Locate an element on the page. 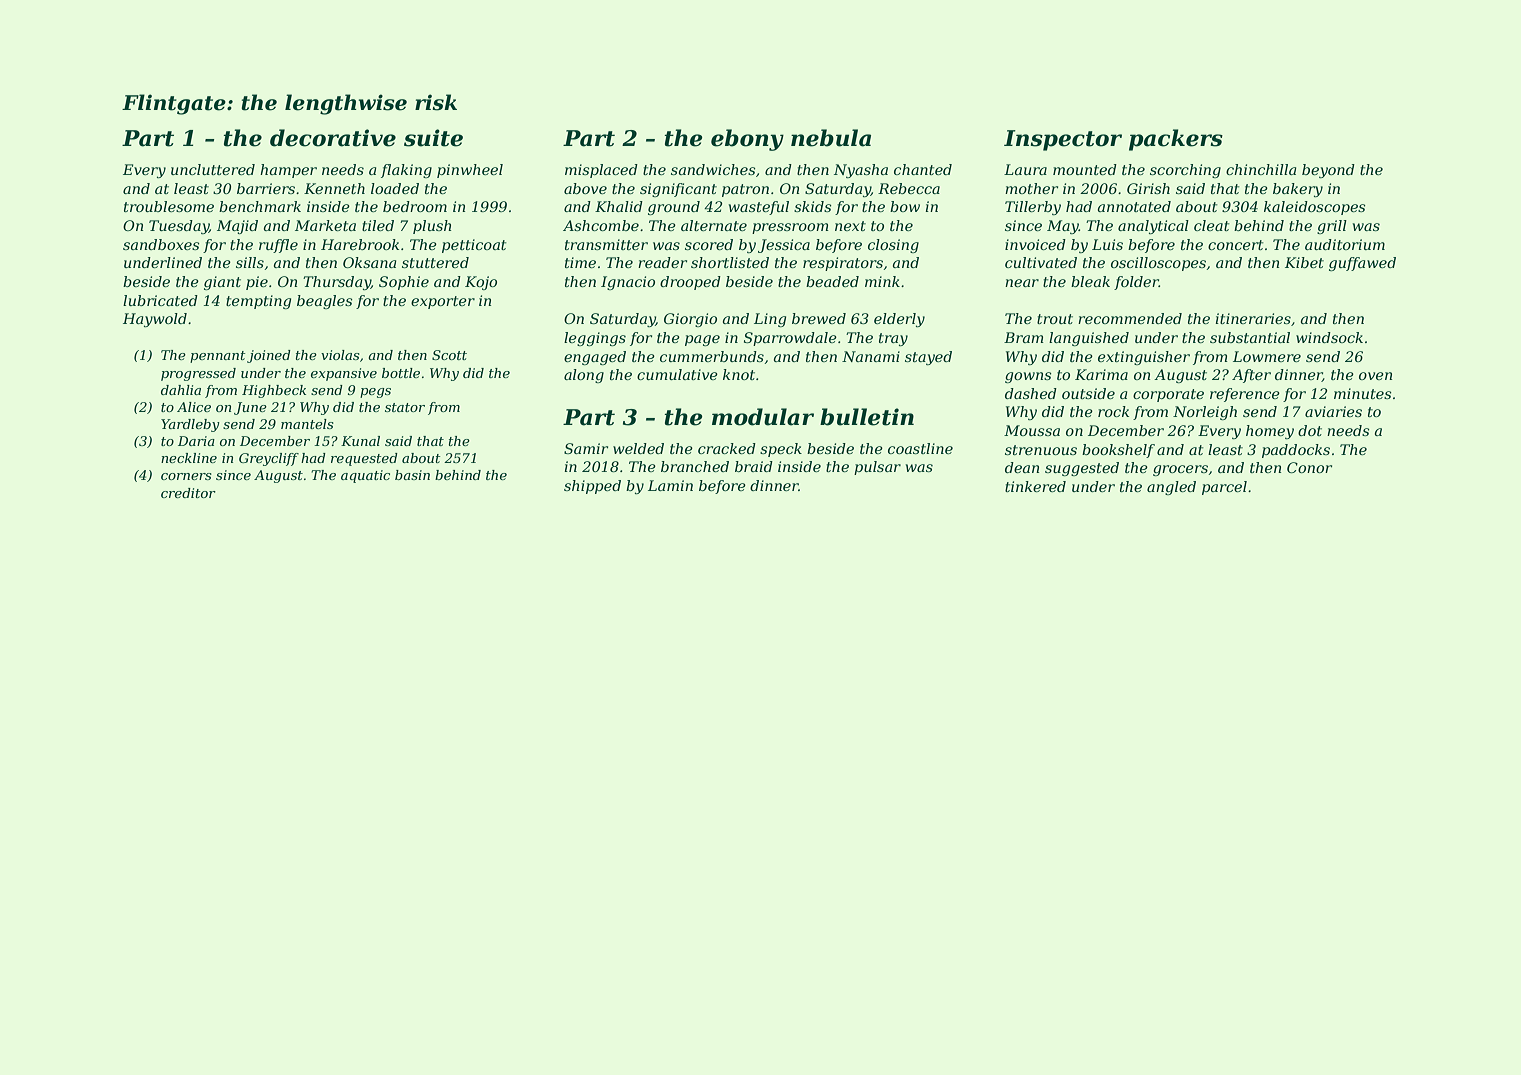  pulsar is located at coordinates (877, 468).
